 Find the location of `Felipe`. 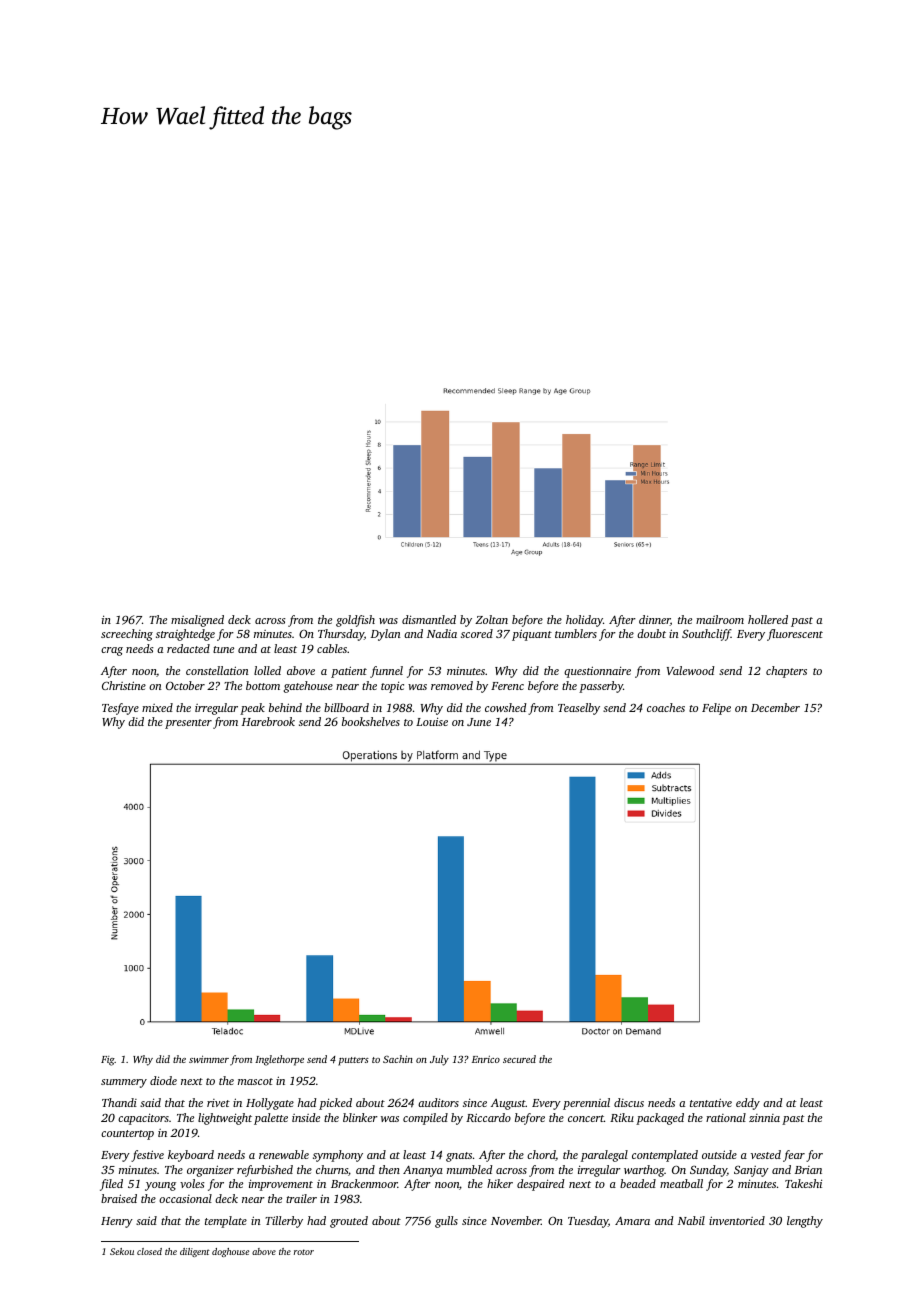

Felipe is located at coordinates (716, 709).
